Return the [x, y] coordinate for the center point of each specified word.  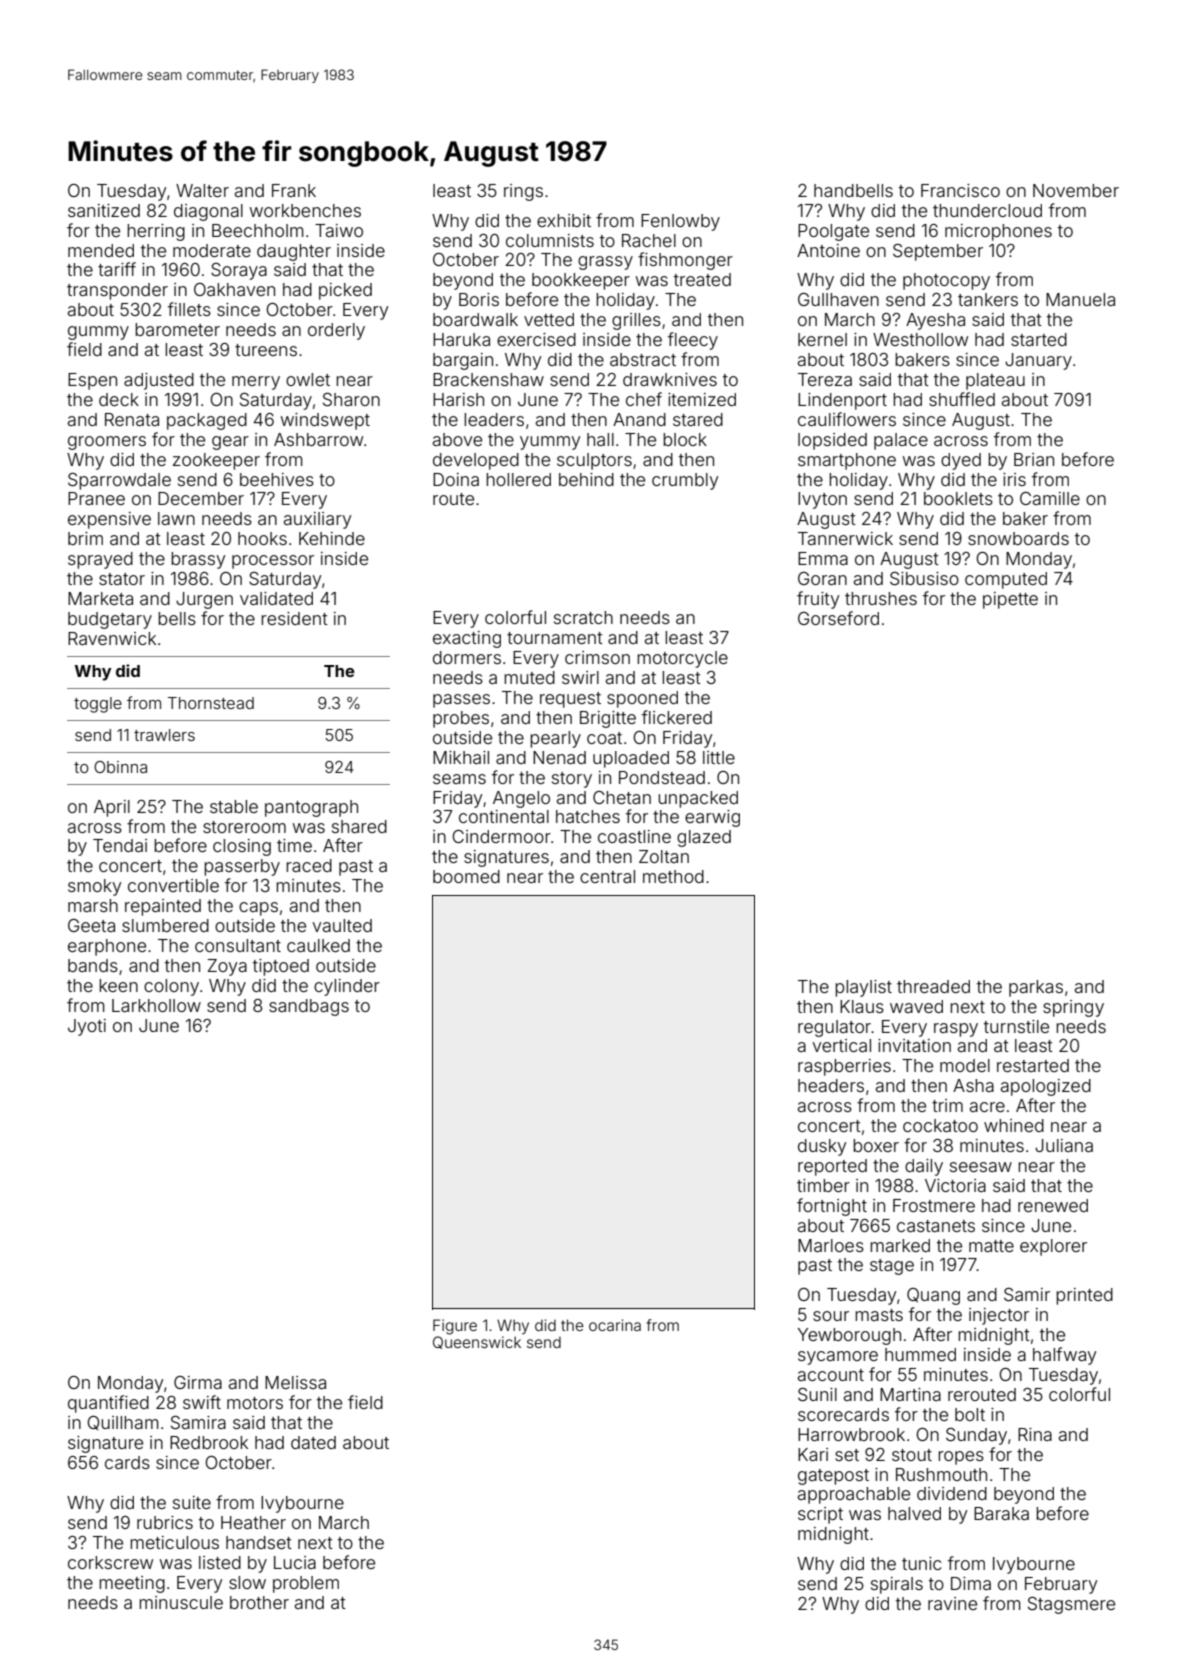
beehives [277, 479]
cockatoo [940, 1125]
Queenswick [477, 1342]
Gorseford [838, 618]
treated [702, 279]
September [938, 252]
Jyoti [87, 1027]
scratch [583, 617]
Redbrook [209, 1442]
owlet [308, 379]
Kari [813, 1454]
